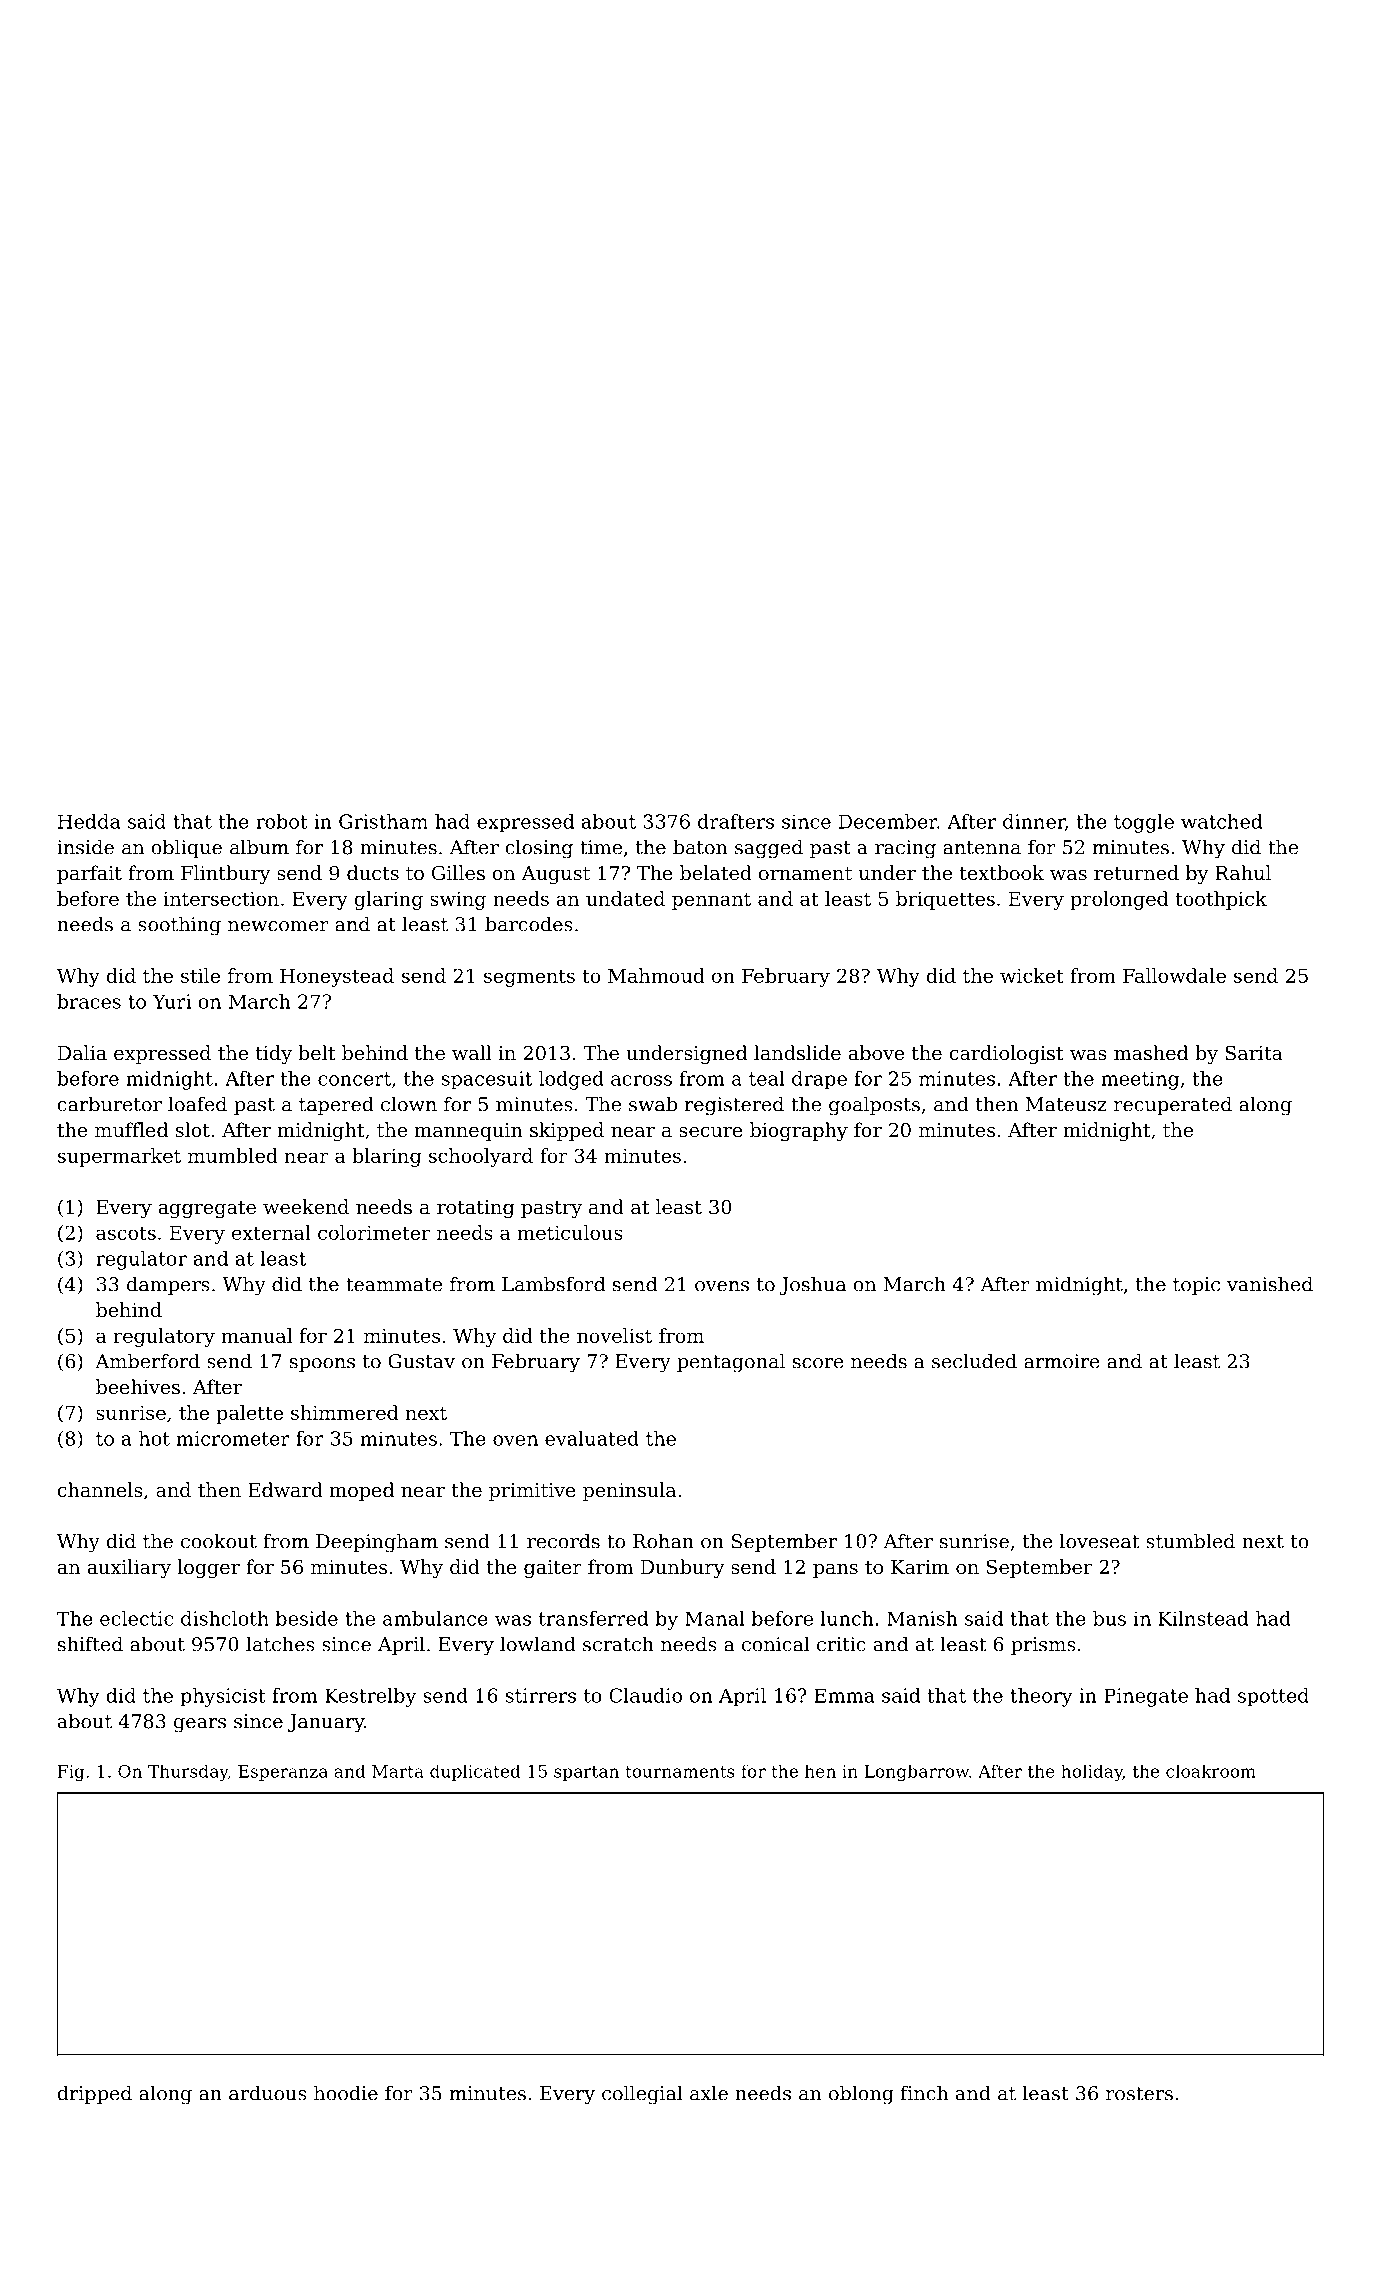 Image resolution: width=1381 pixels, height=2275 pixels. I want to click on axle, so click(709, 2093).
